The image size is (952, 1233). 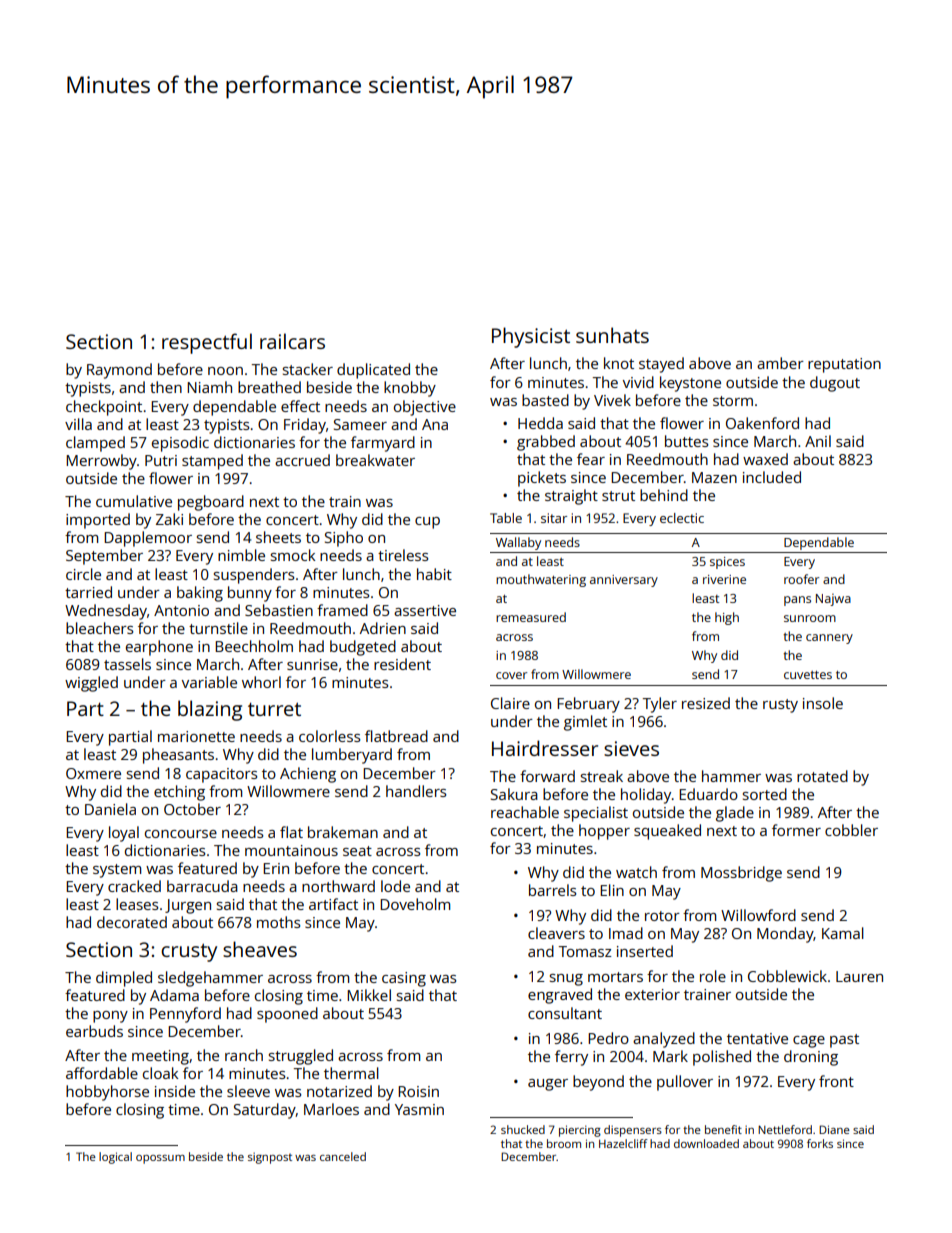 What do you see at coordinates (612, 335) in the document?
I see `sunhats` at bounding box center [612, 335].
